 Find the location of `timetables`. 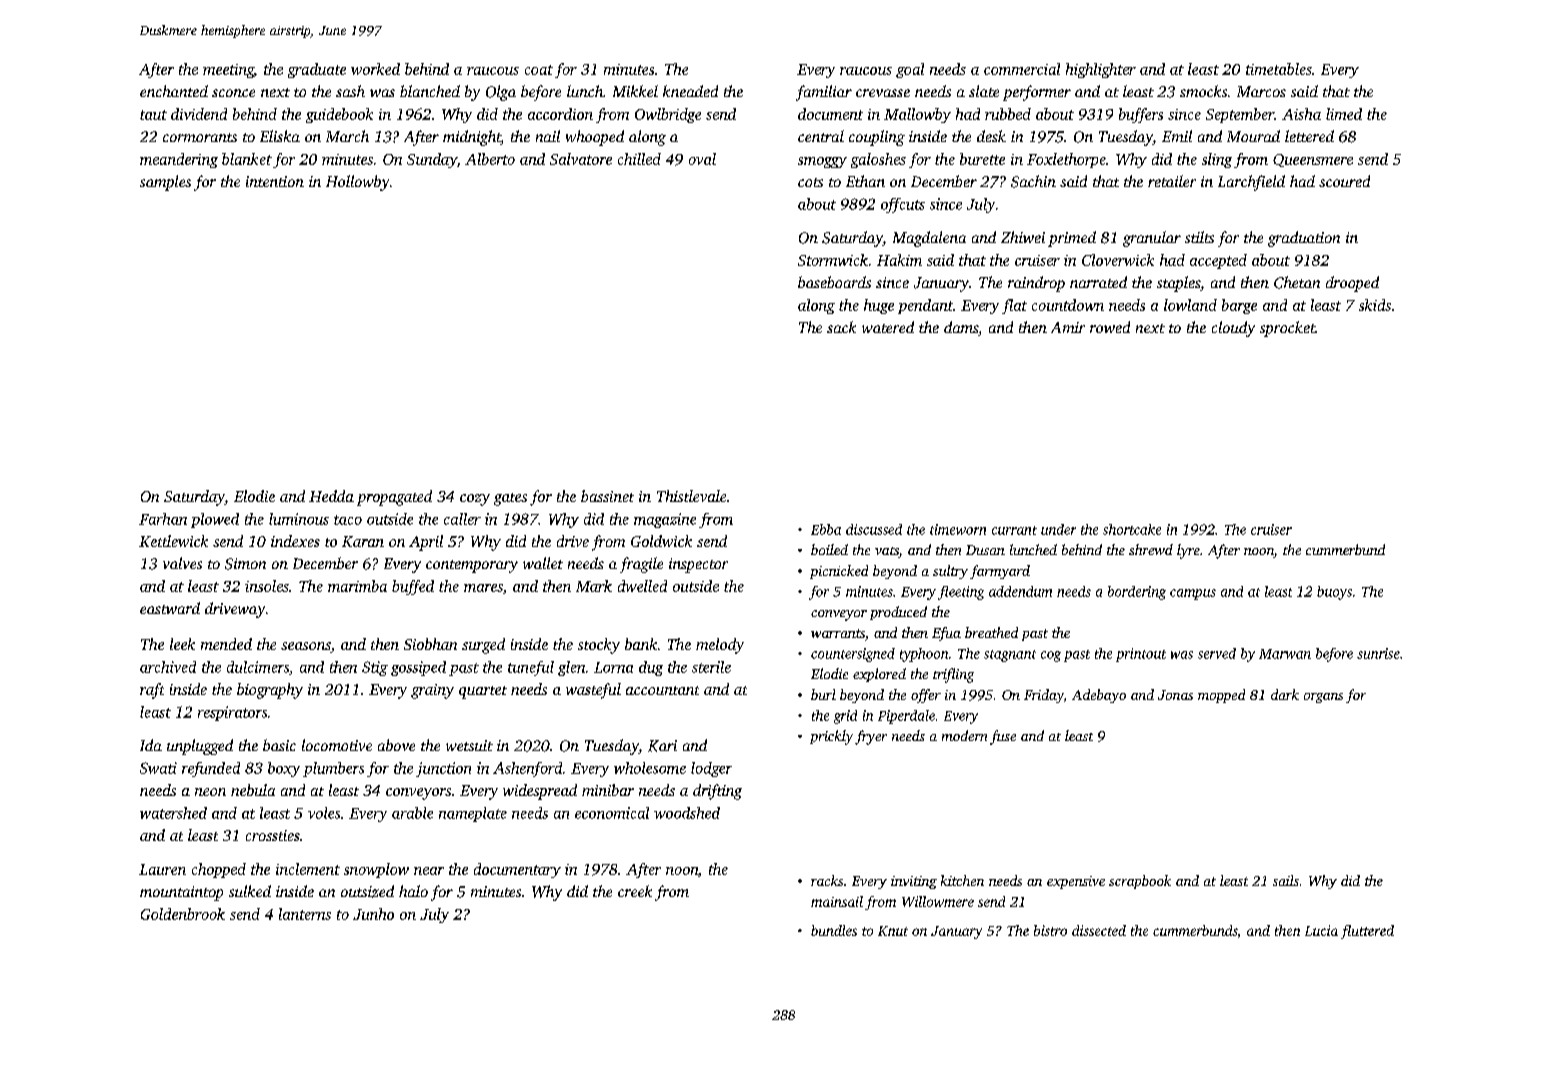

timetables is located at coordinates (1279, 69).
